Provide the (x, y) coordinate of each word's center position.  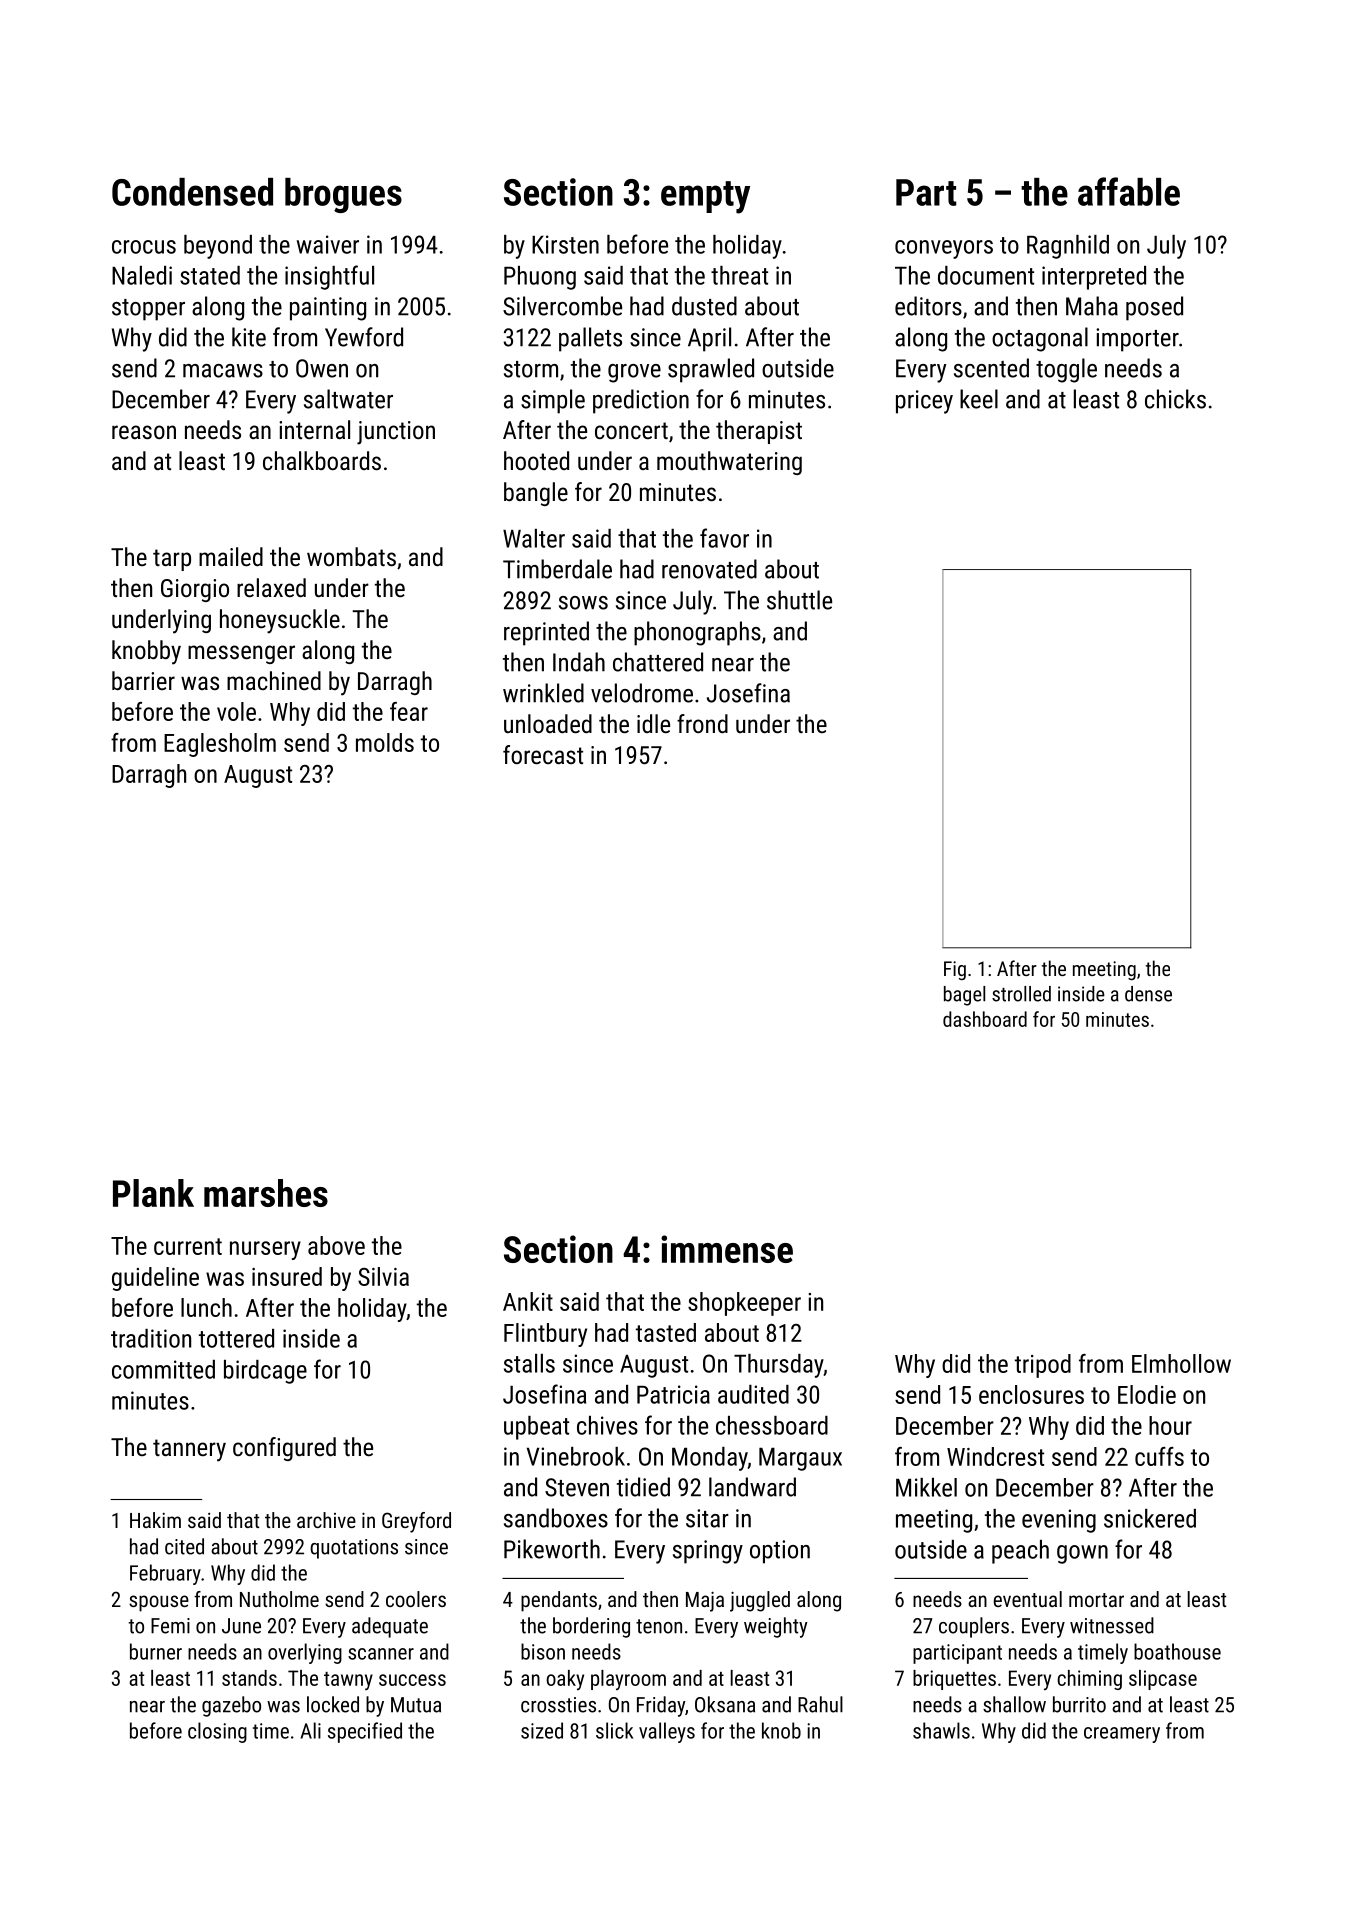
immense (727, 1249)
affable (1129, 191)
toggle (1066, 370)
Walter (534, 538)
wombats (351, 556)
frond (702, 723)
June (241, 1626)
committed (163, 1369)
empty (705, 197)
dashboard (985, 1019)
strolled (1021, 994)
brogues (343, 195)
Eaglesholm (220, 745)
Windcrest (995, 1456)
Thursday (779, 1366)
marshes (266, 1193)
